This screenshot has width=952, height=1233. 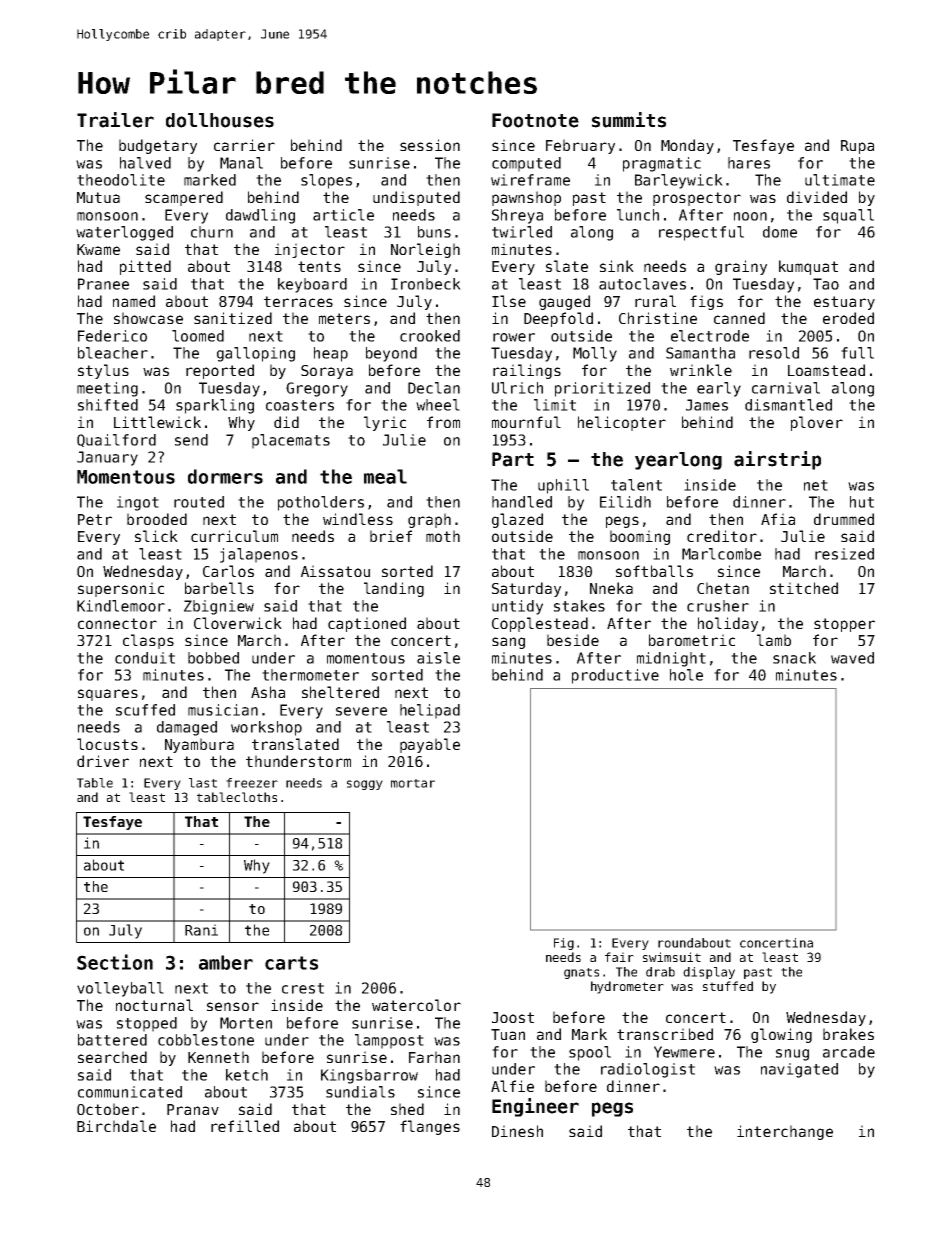 I want to click on gauged, so click(x=564, y=302).
